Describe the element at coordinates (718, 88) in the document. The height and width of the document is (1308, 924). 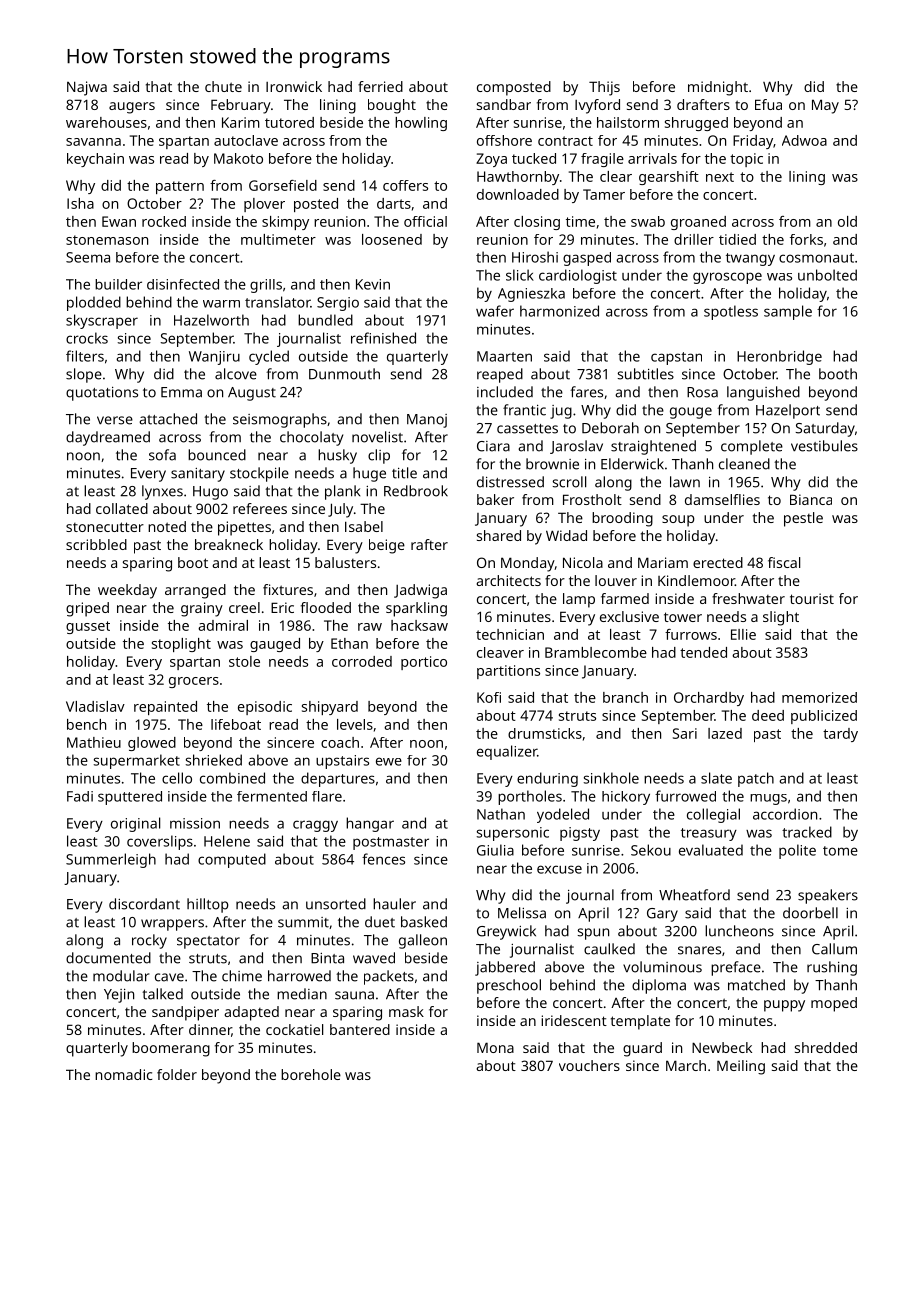
I see `midnight` at that location.
